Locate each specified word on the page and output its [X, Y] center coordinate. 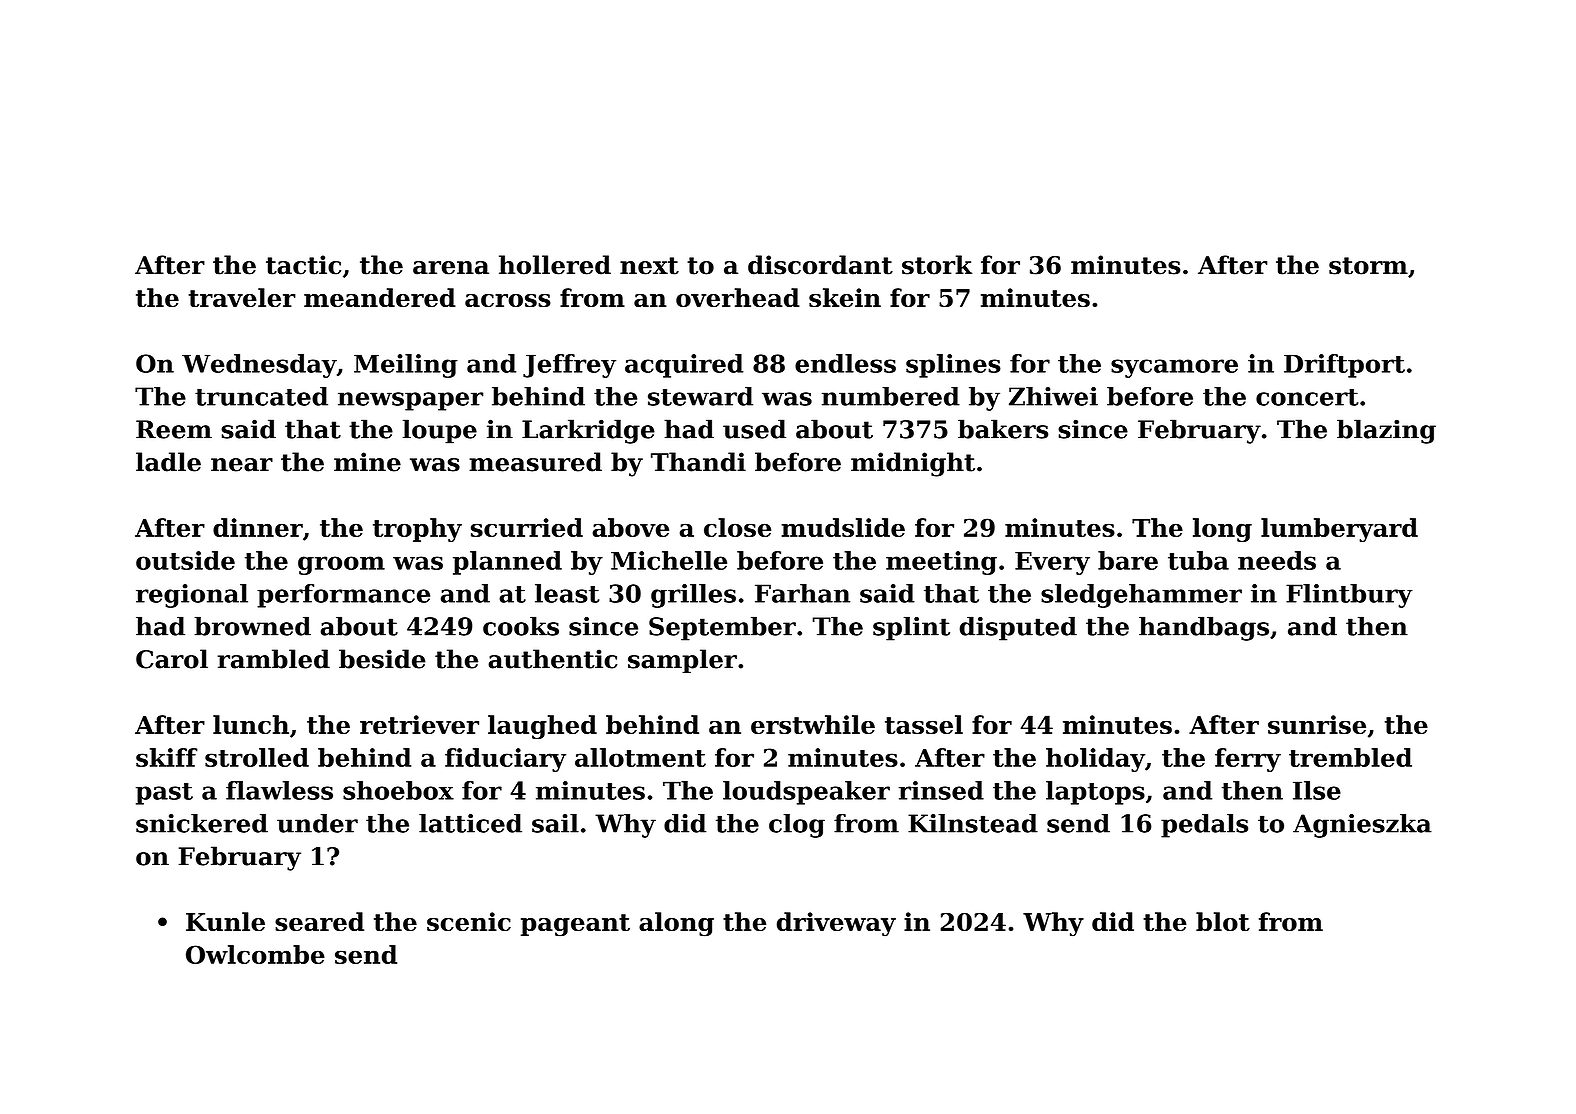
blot [1223, 921]
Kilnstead [973, 823]
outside [185, 560]
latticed [470, 823]
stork [937, 265]
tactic [303, 265]
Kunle [225, 921]
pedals [1204, 826]
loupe [440, 431]
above [630, 527]
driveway [836, 924]
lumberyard [1339, 530]
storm [1368, 266]
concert [1307, 397]
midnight [913, 464]
